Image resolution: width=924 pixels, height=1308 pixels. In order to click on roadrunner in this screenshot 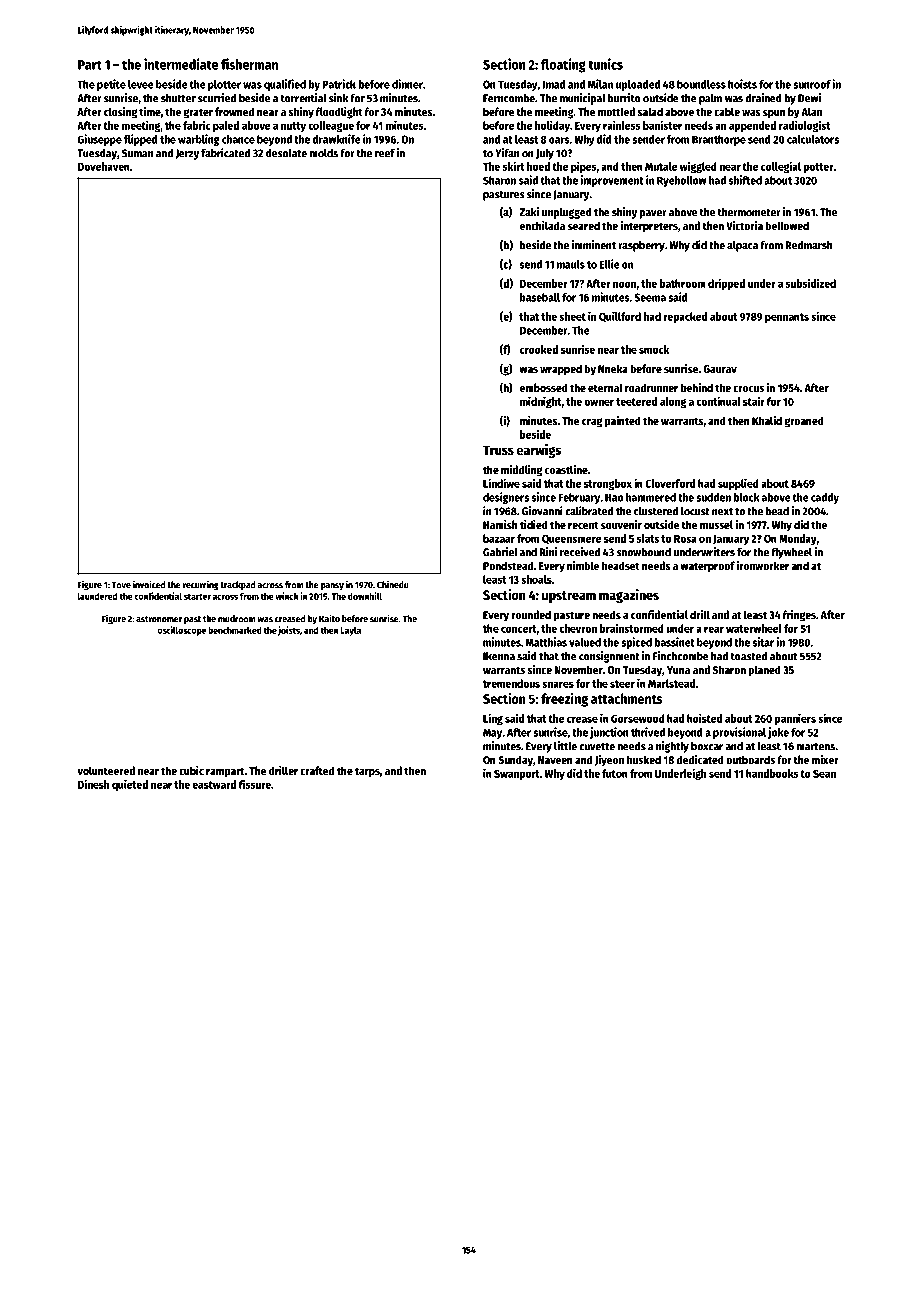, I will do `click(651, 387)`.
